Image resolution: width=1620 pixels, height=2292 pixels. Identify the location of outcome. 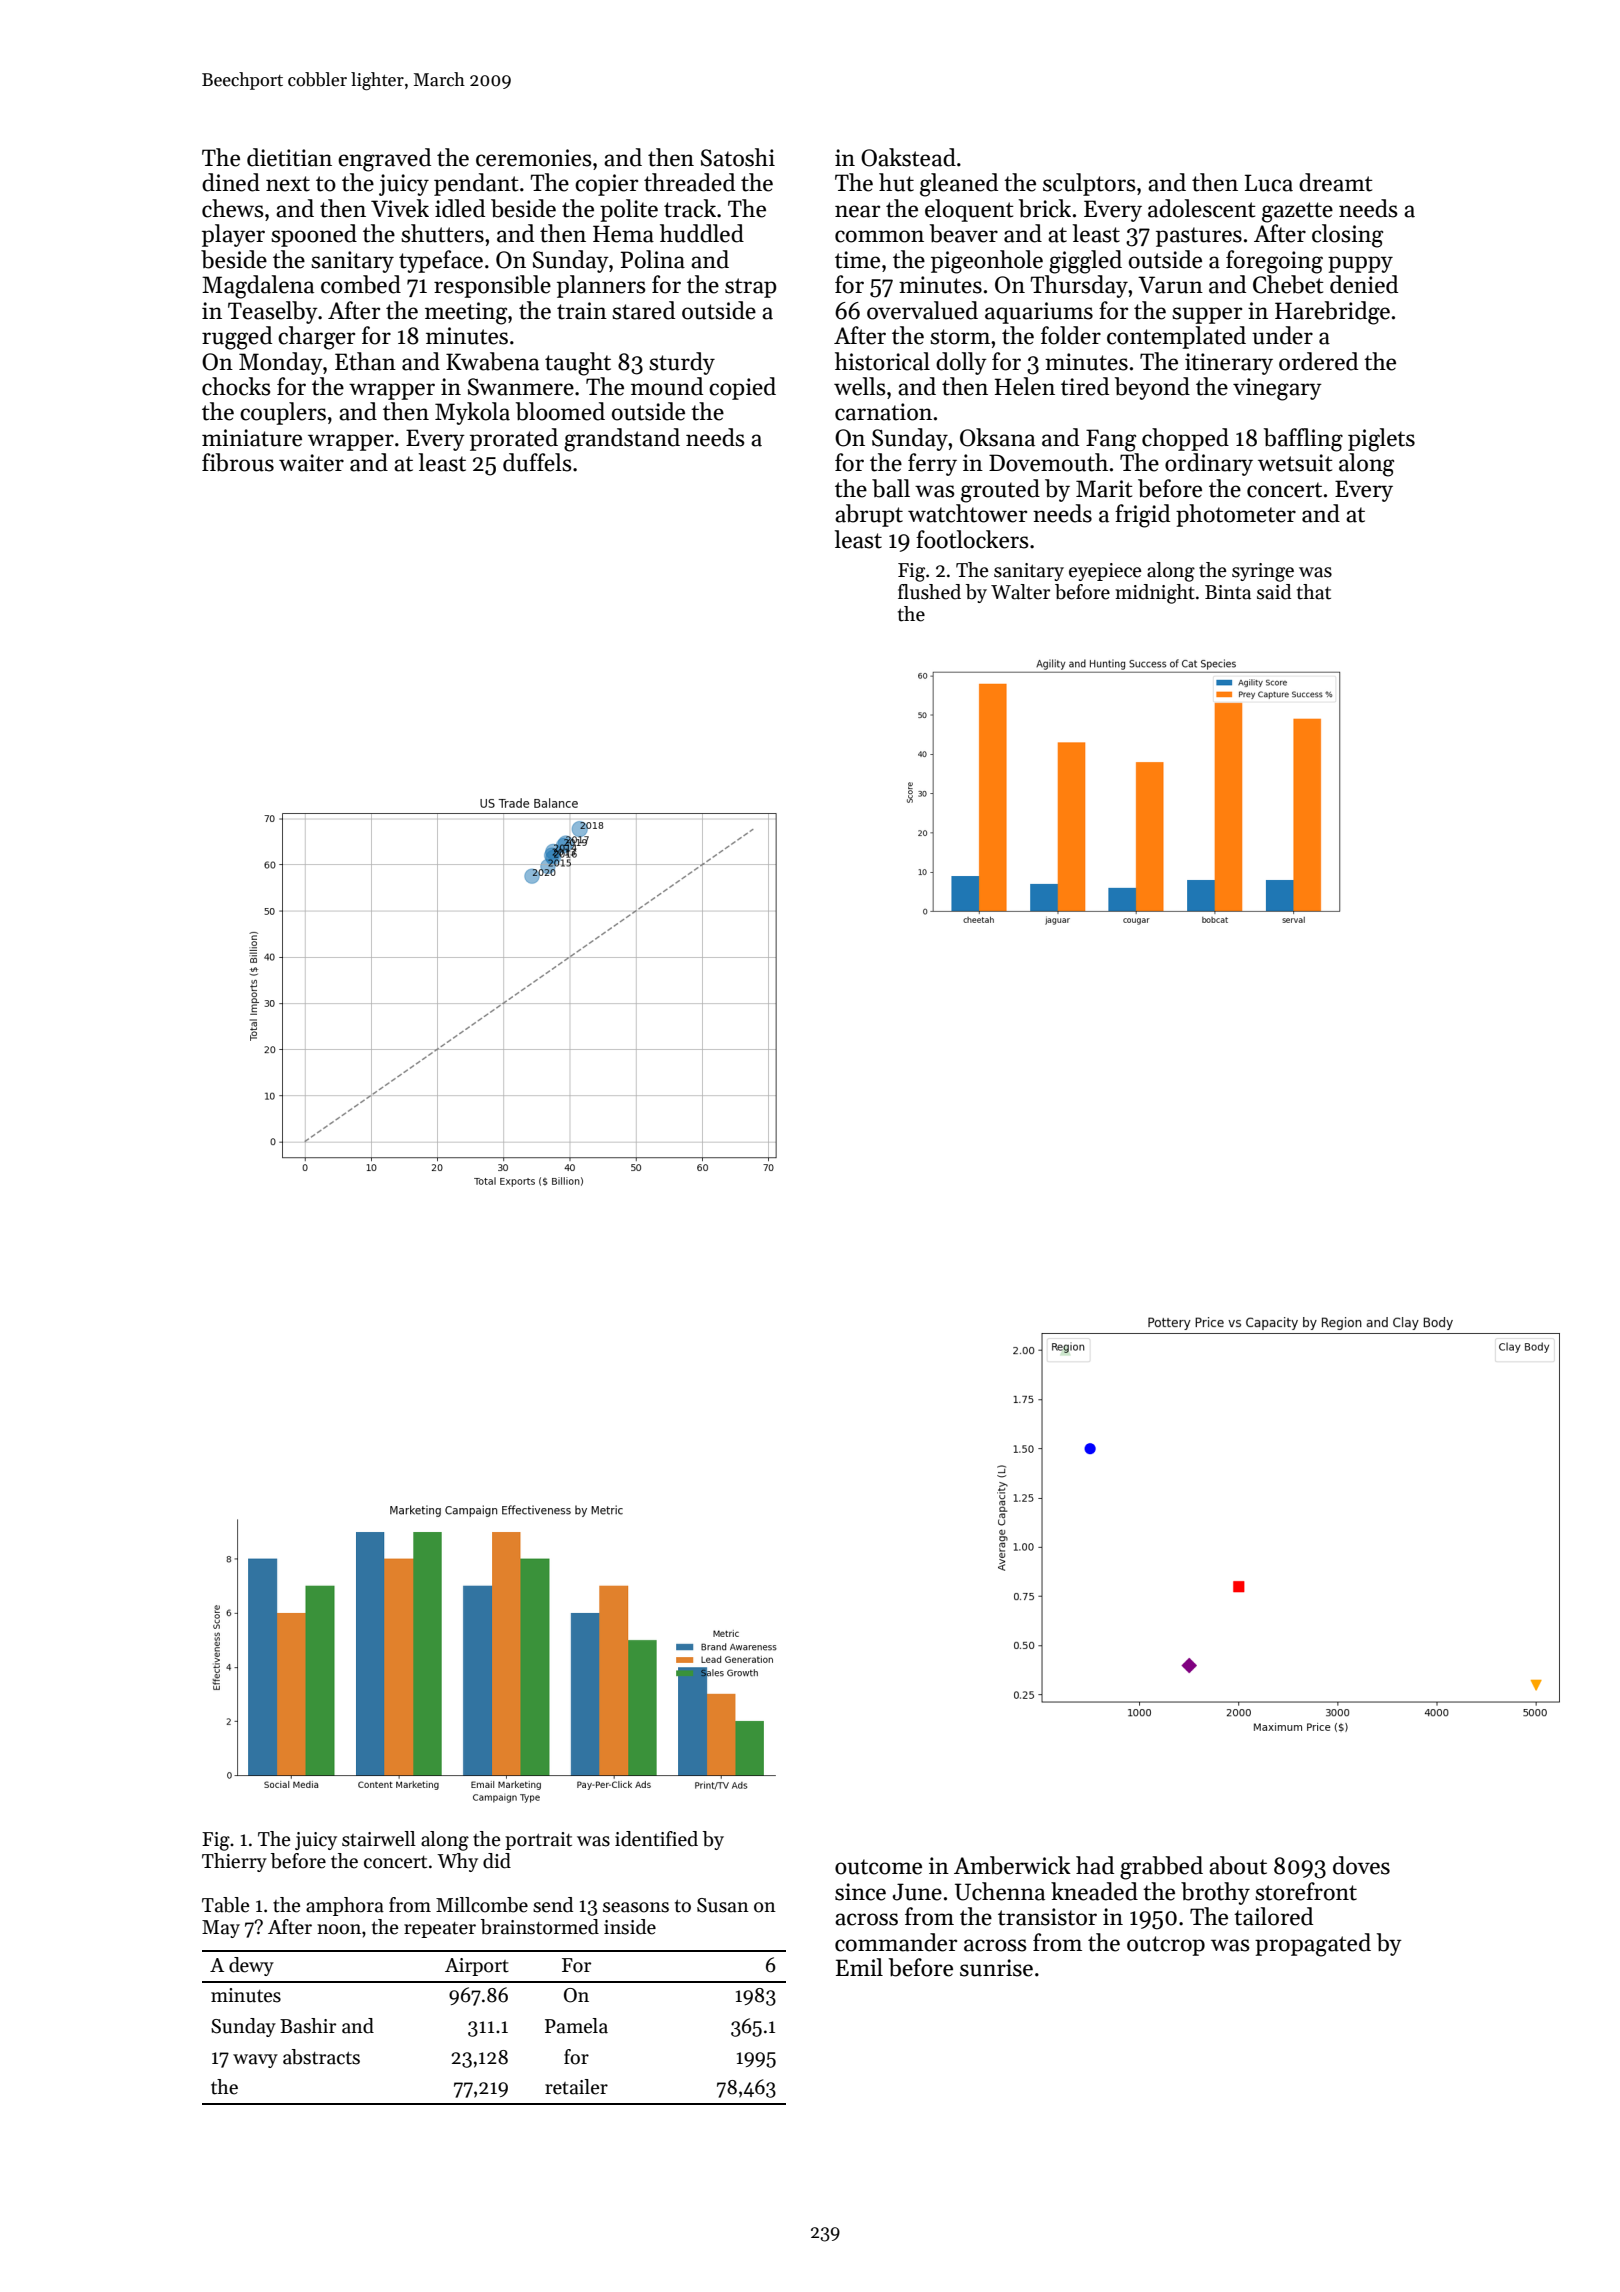
(878, 1867).
